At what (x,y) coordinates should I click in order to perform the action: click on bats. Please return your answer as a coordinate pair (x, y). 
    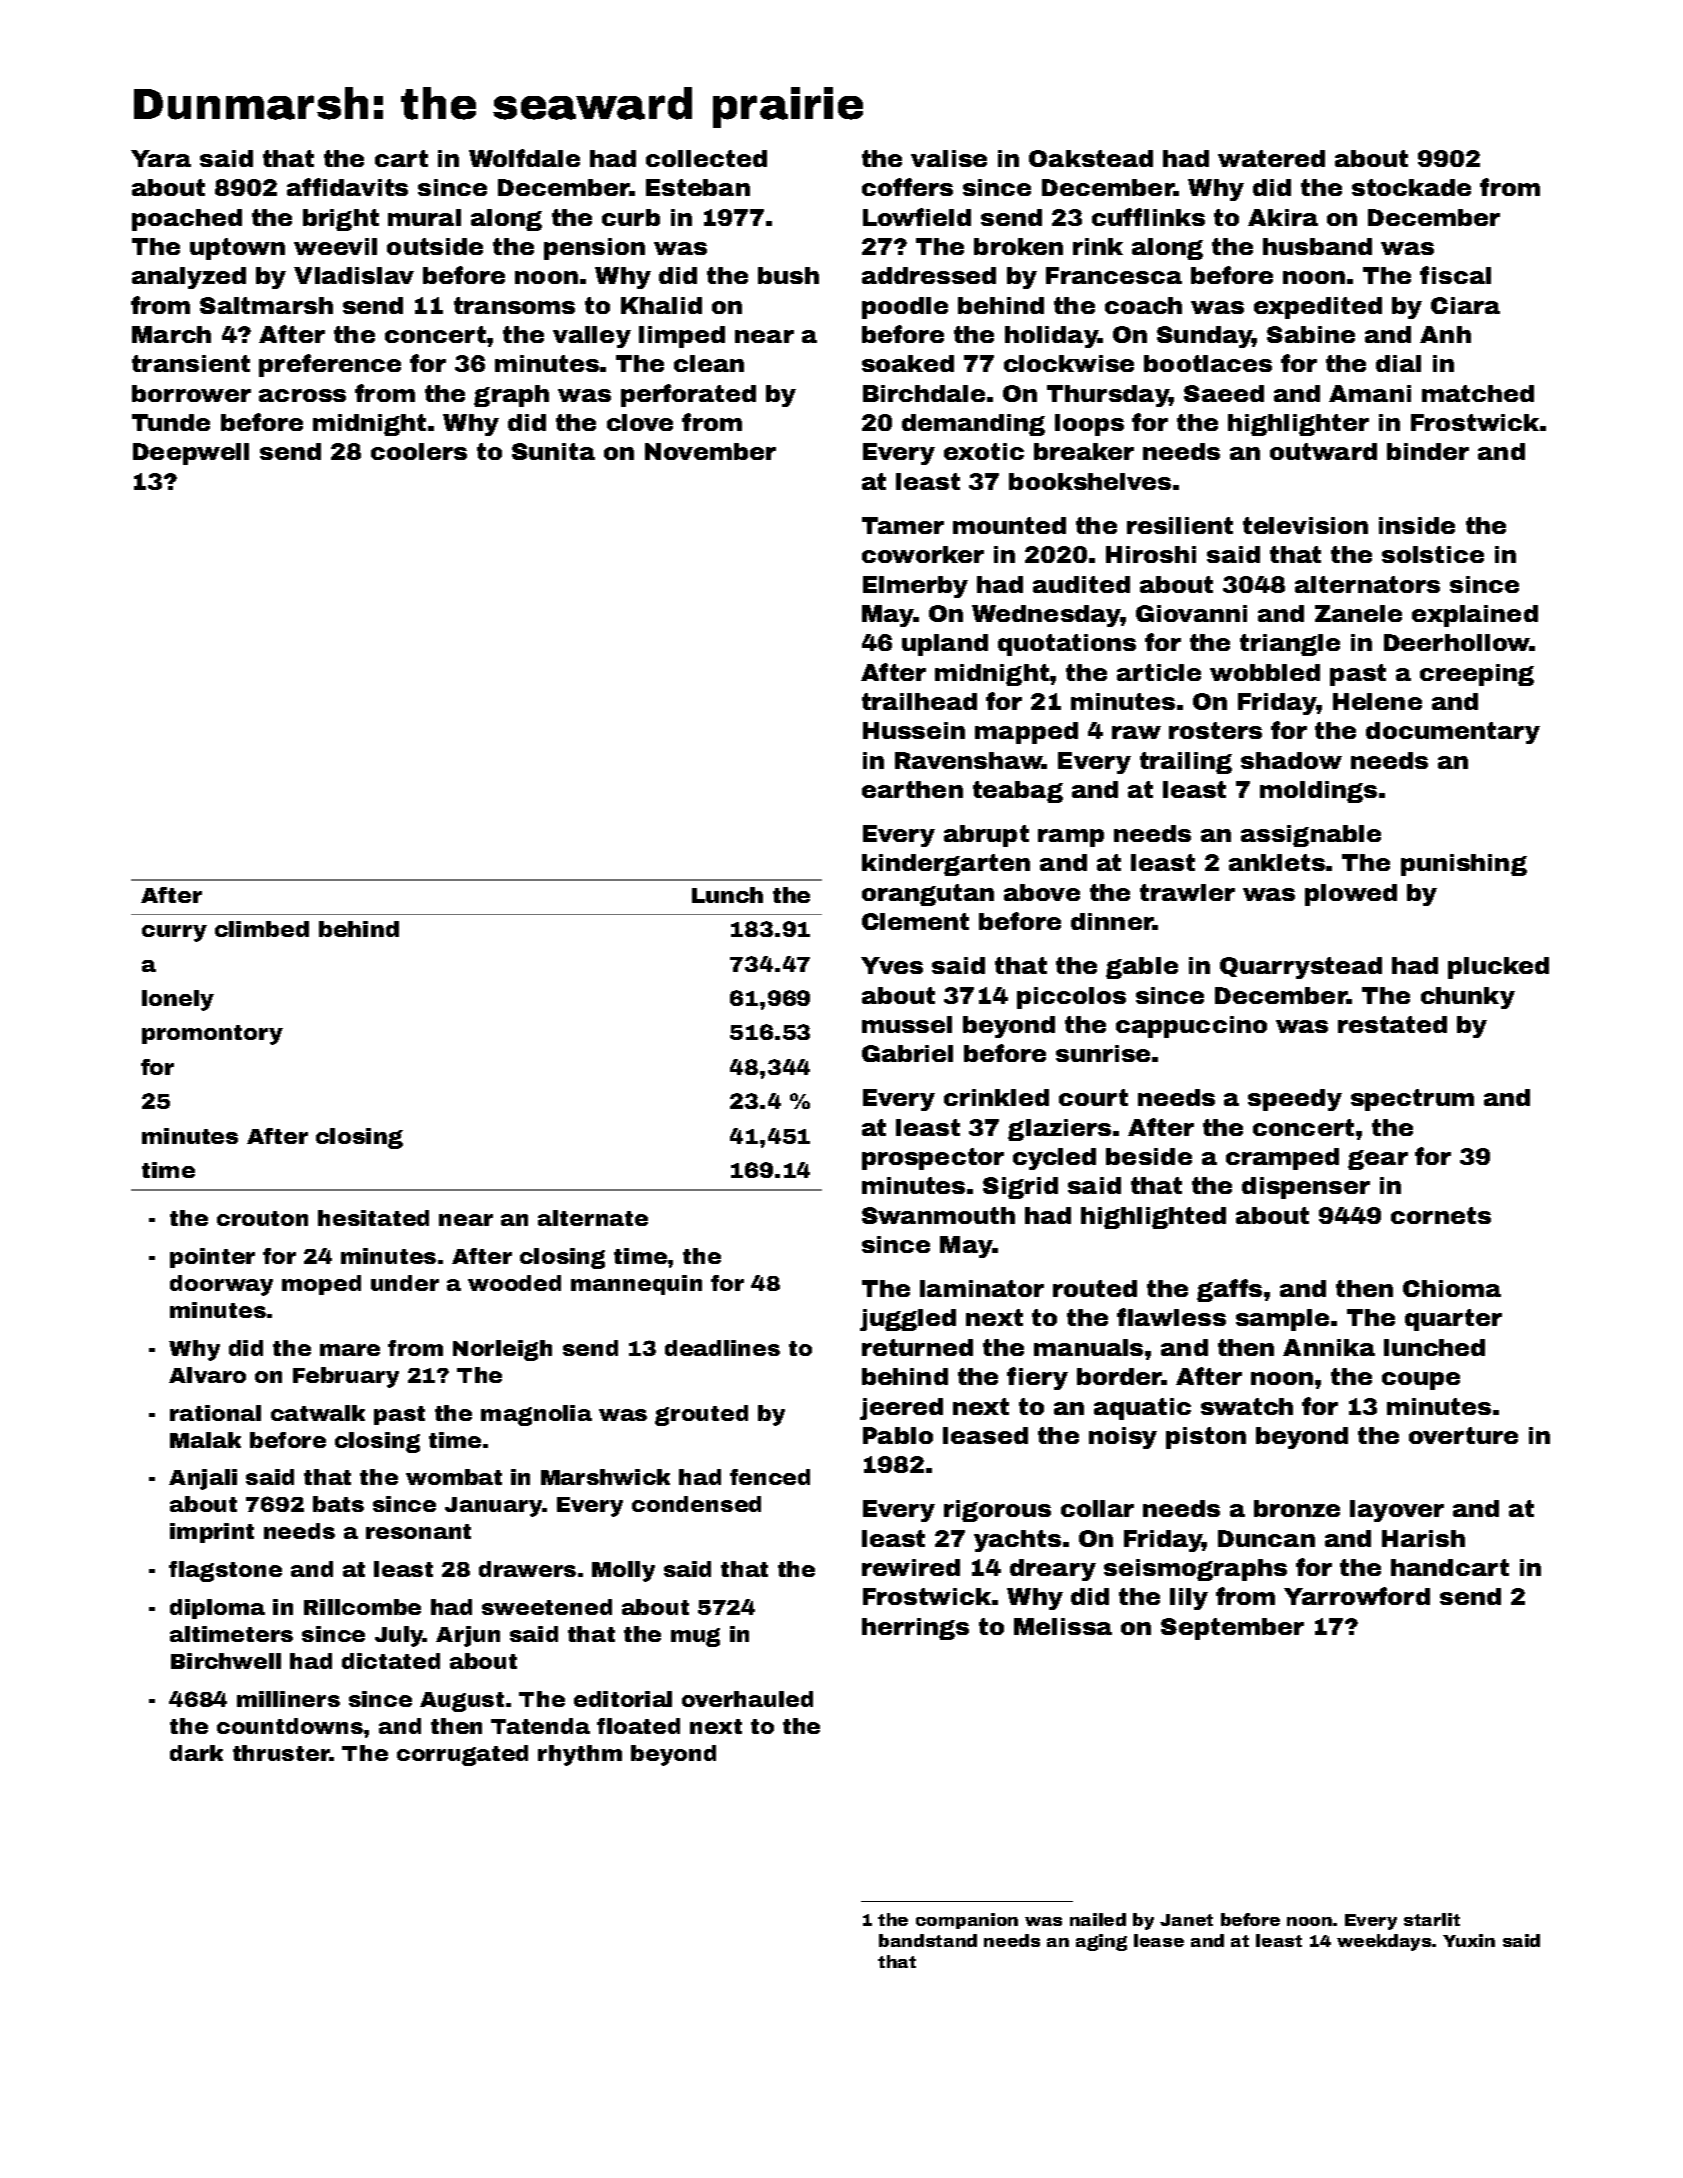
    Looking at the image, I should click on (338, 1504).
